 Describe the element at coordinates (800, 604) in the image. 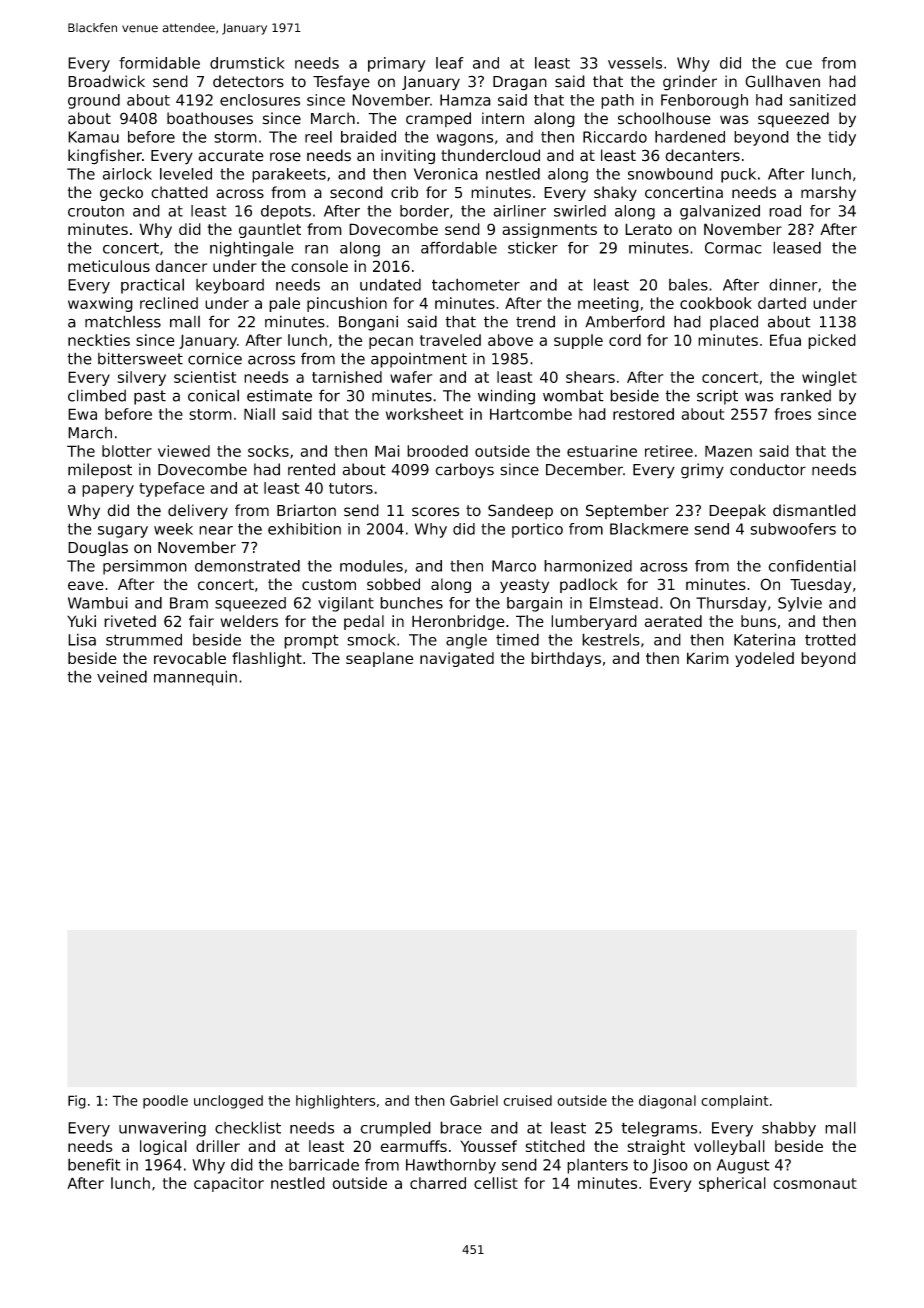

I see `Sylvie` at that location.
